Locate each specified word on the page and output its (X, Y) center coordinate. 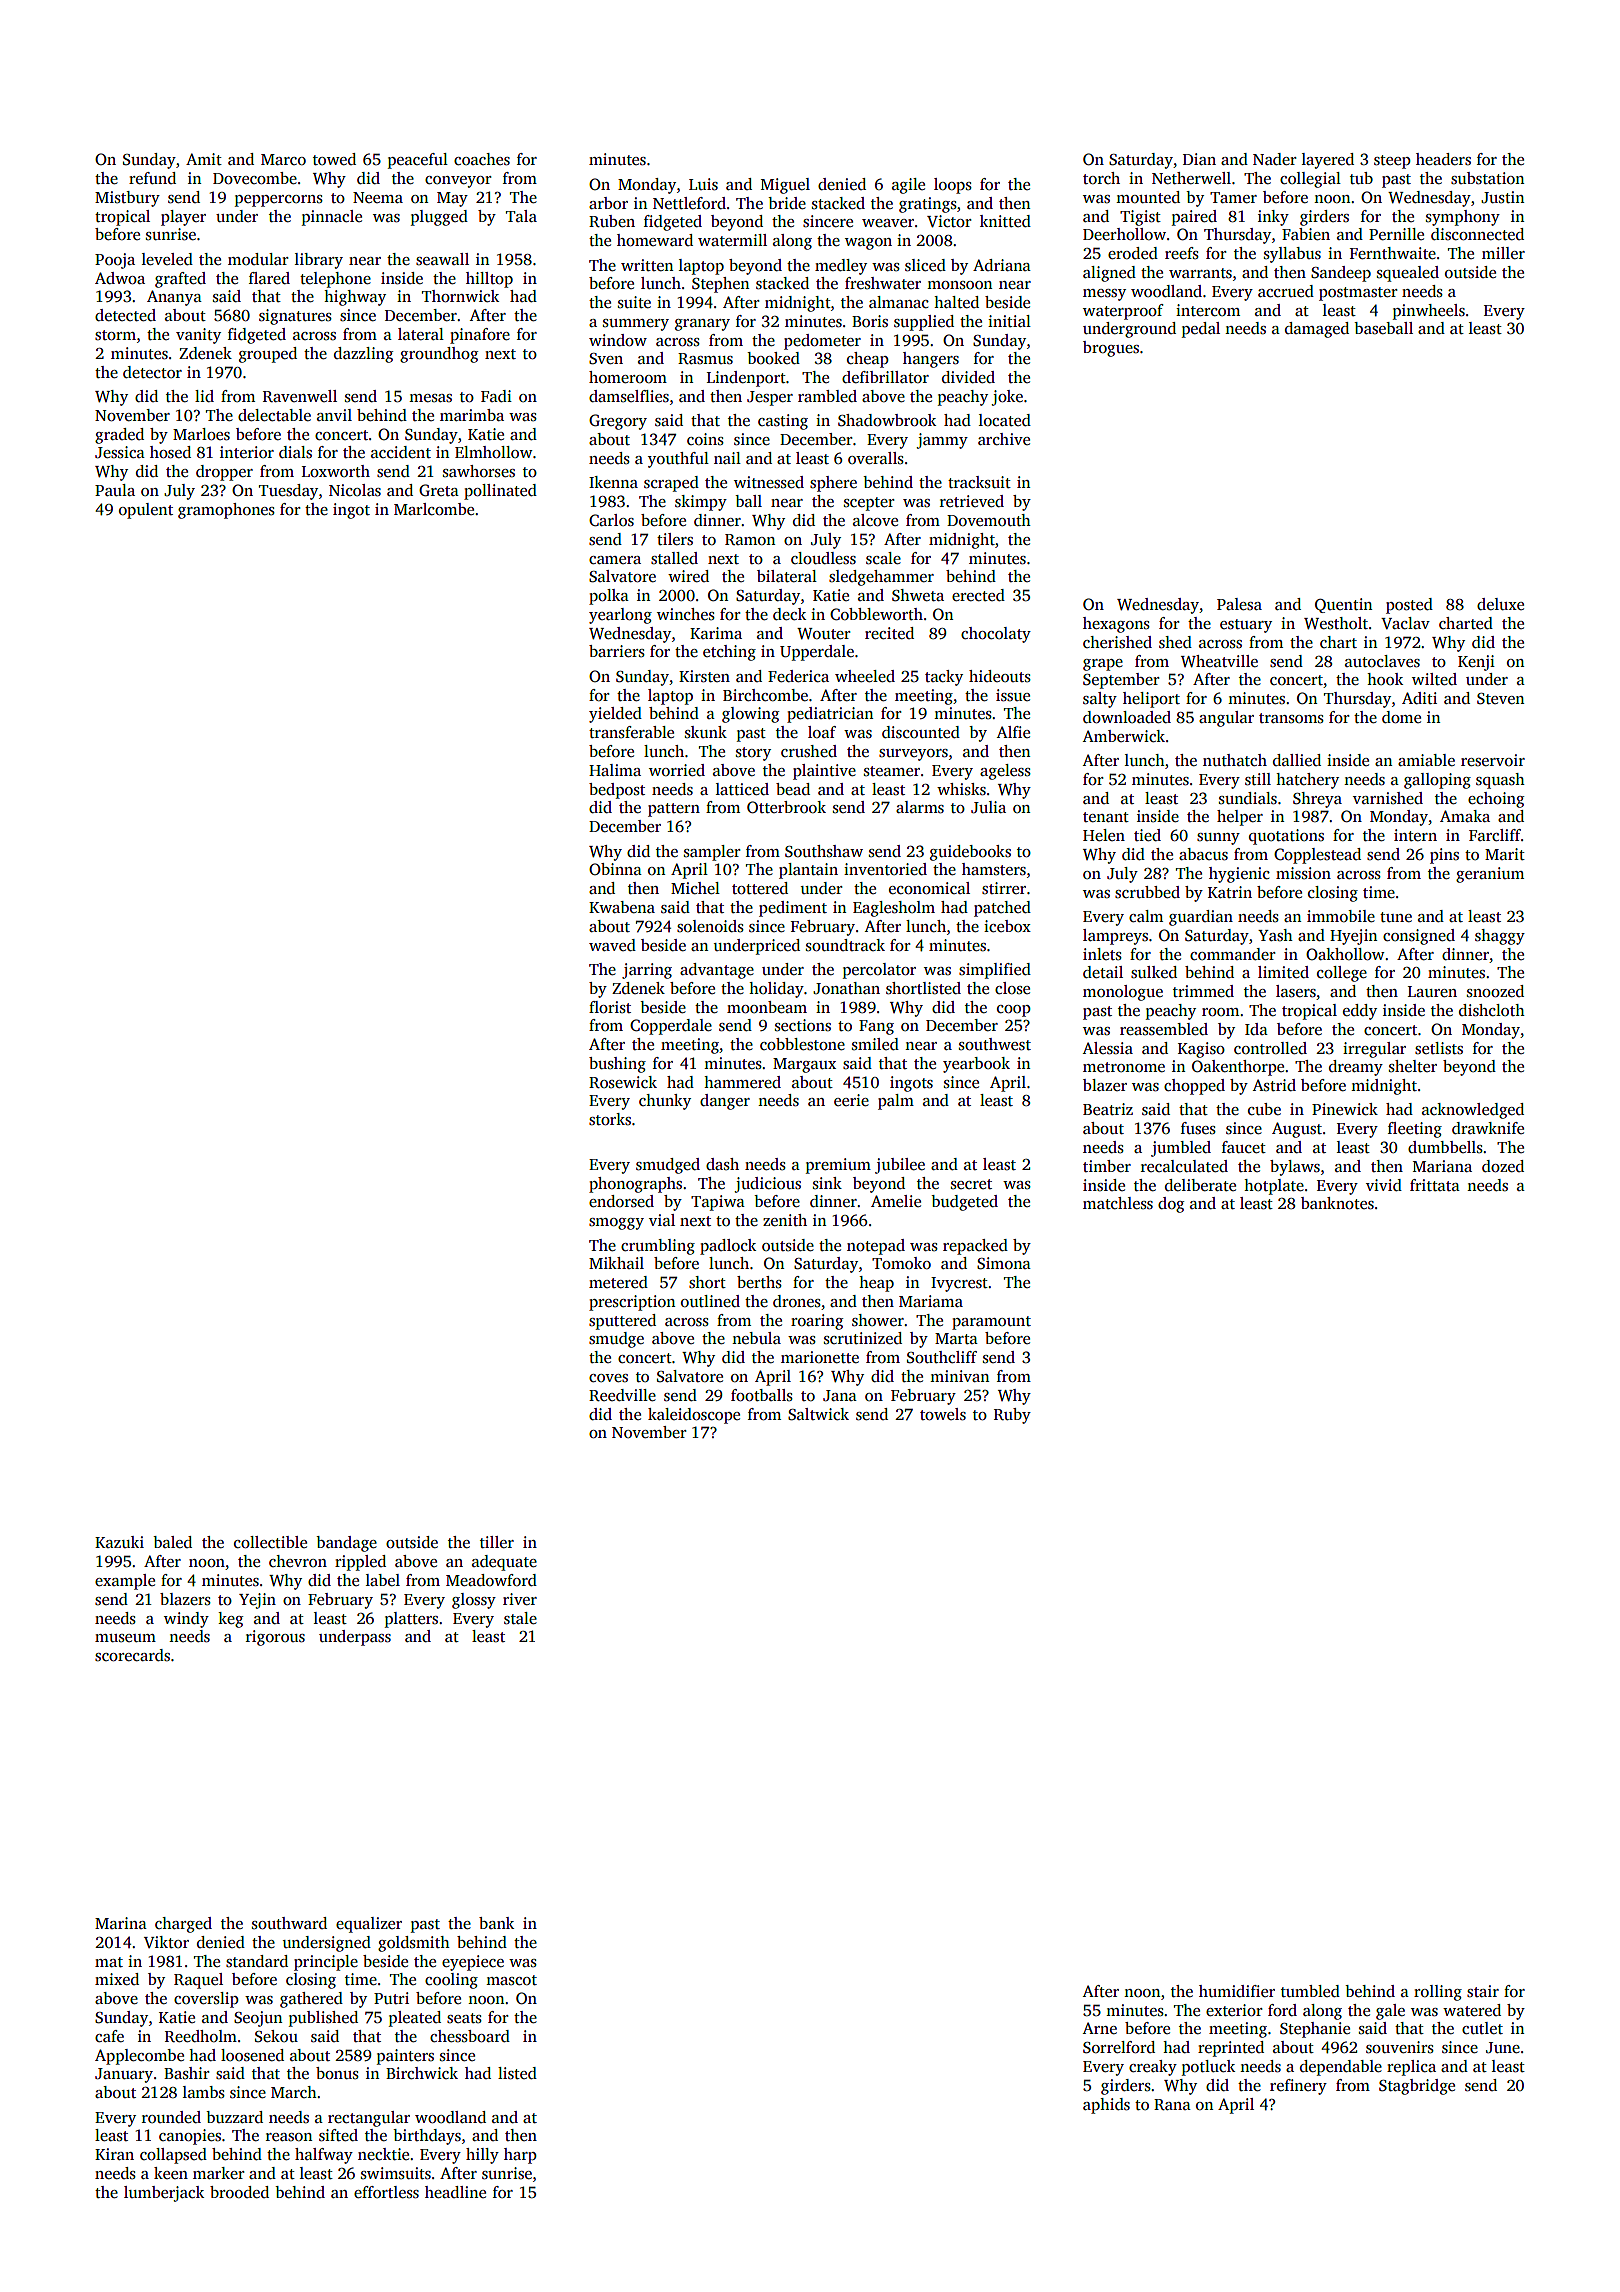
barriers (617, 651)
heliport (1151, 700)
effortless (386, 2192)
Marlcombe (434, 509)
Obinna (615, 869)
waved (612, 945)
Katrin (1230, 892)
